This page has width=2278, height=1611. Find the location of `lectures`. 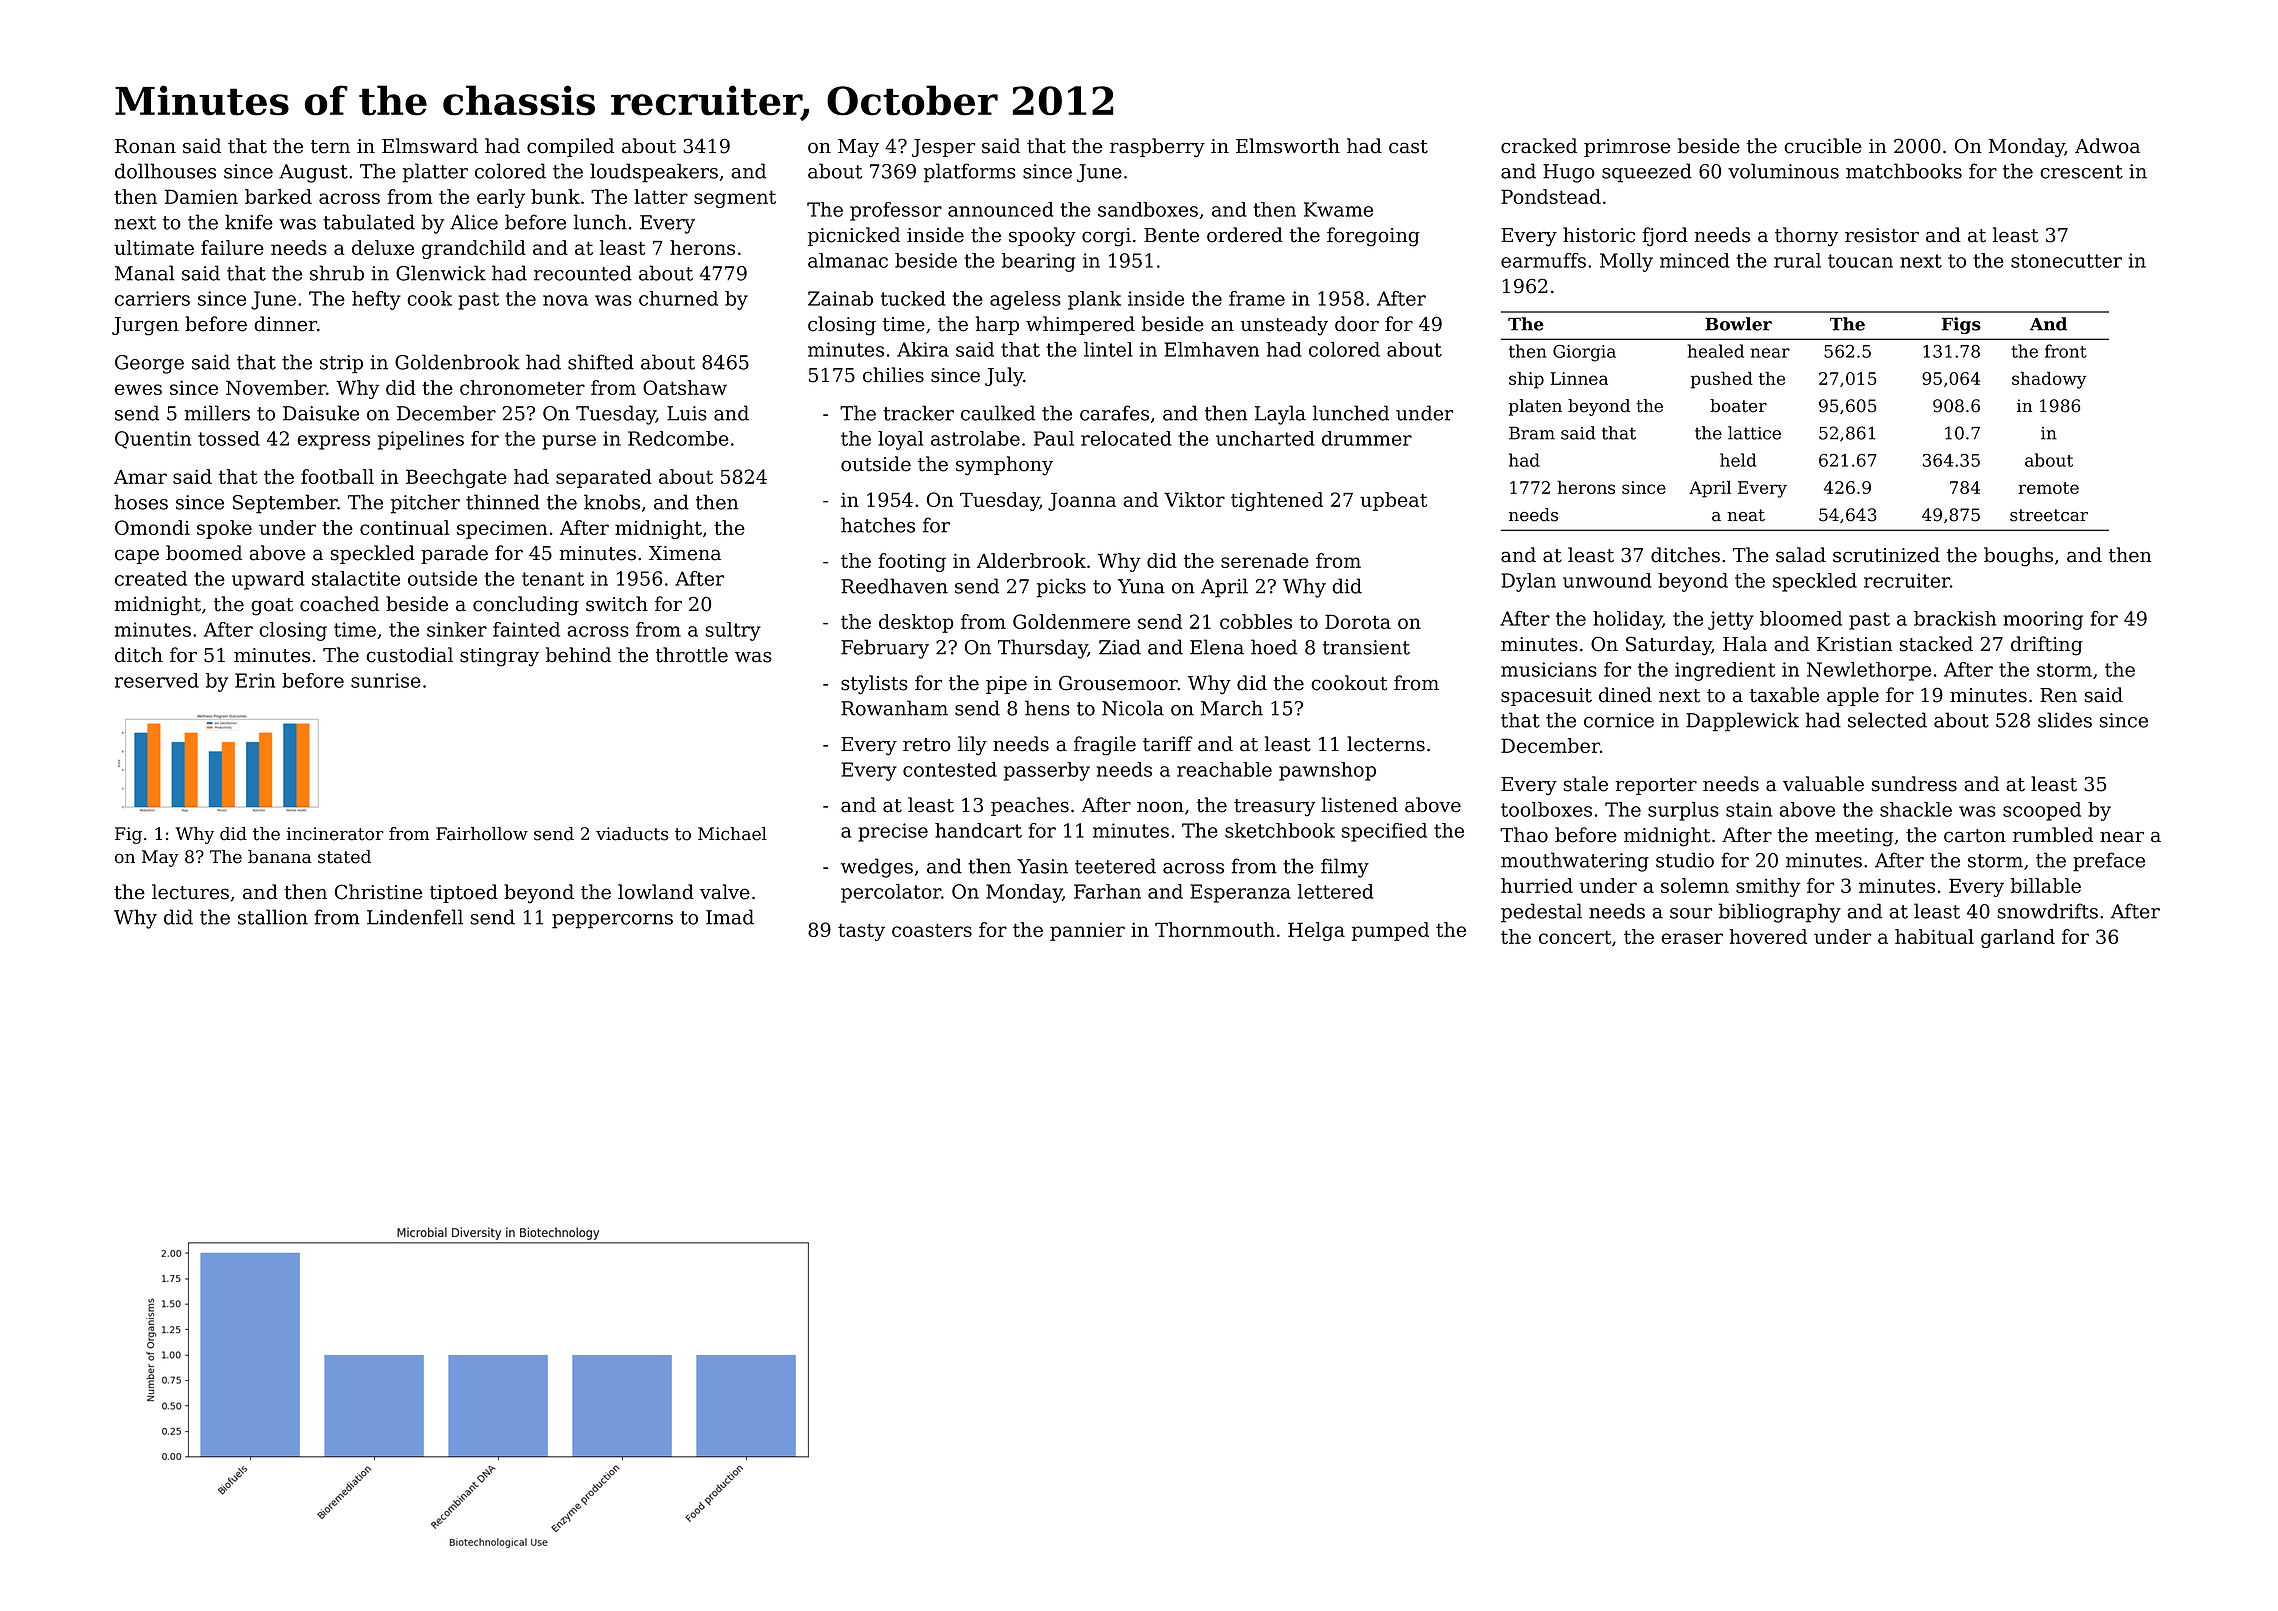

lectures is located at coordinates (190, 892).
